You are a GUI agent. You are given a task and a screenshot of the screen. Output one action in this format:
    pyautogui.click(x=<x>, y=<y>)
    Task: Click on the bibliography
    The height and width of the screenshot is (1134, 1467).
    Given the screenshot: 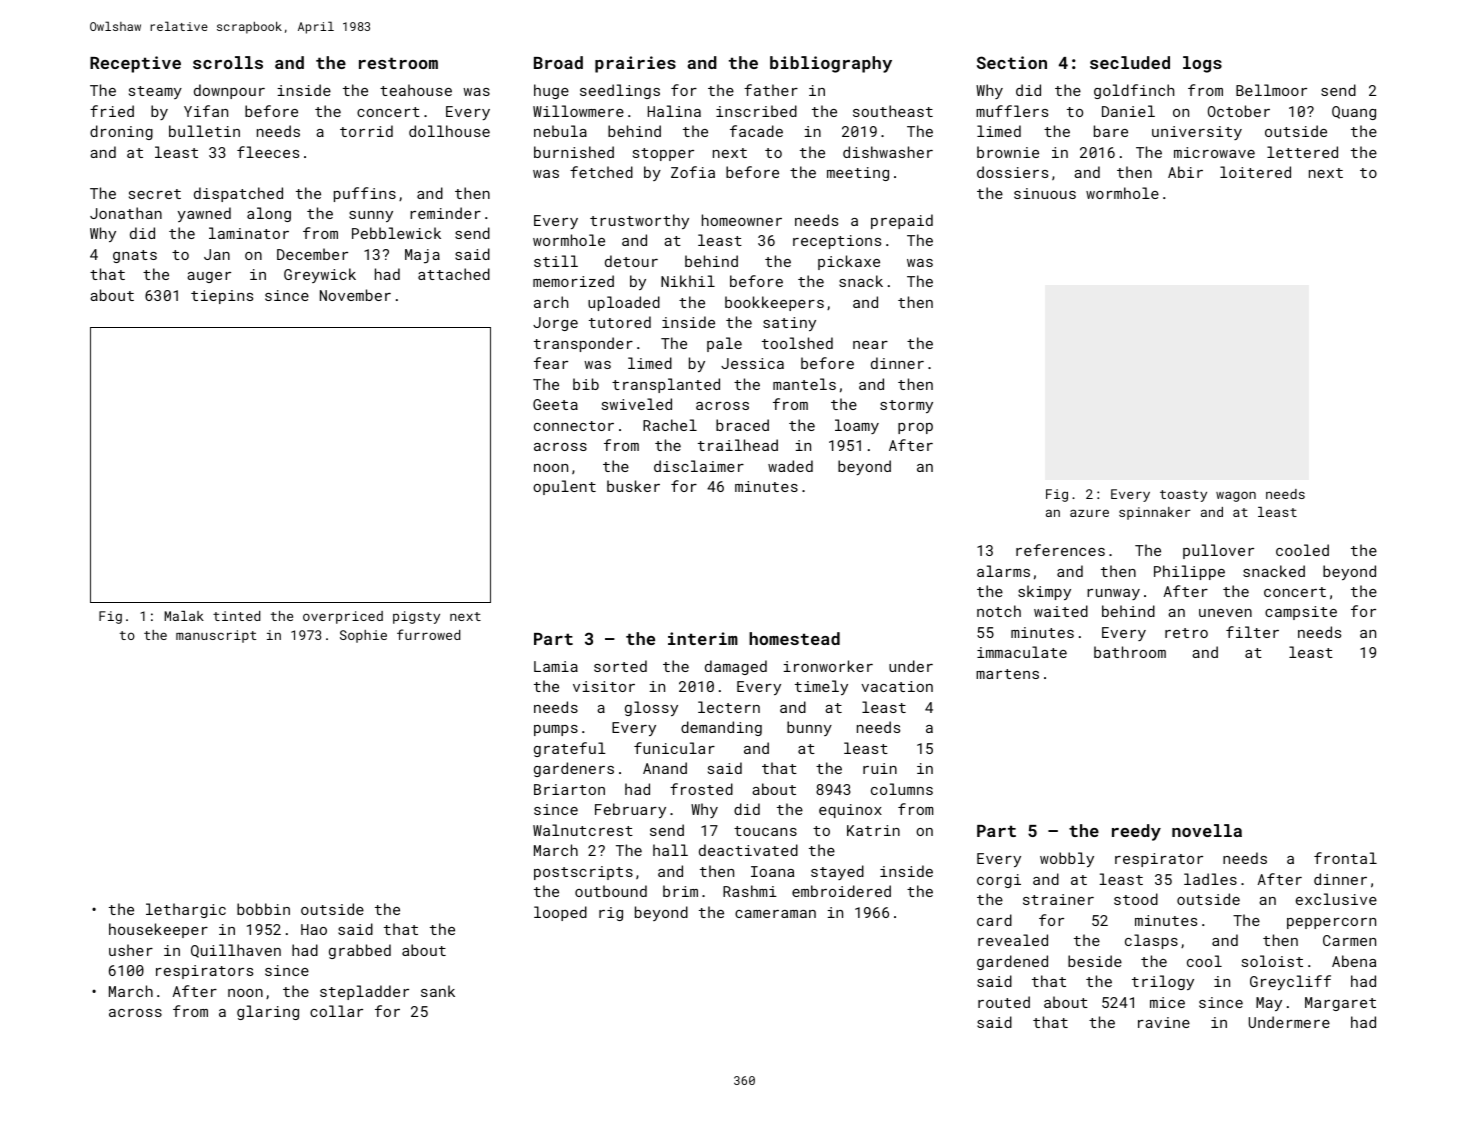 What is the action you would take?
    pyautogui.click(x=831, y=64)
